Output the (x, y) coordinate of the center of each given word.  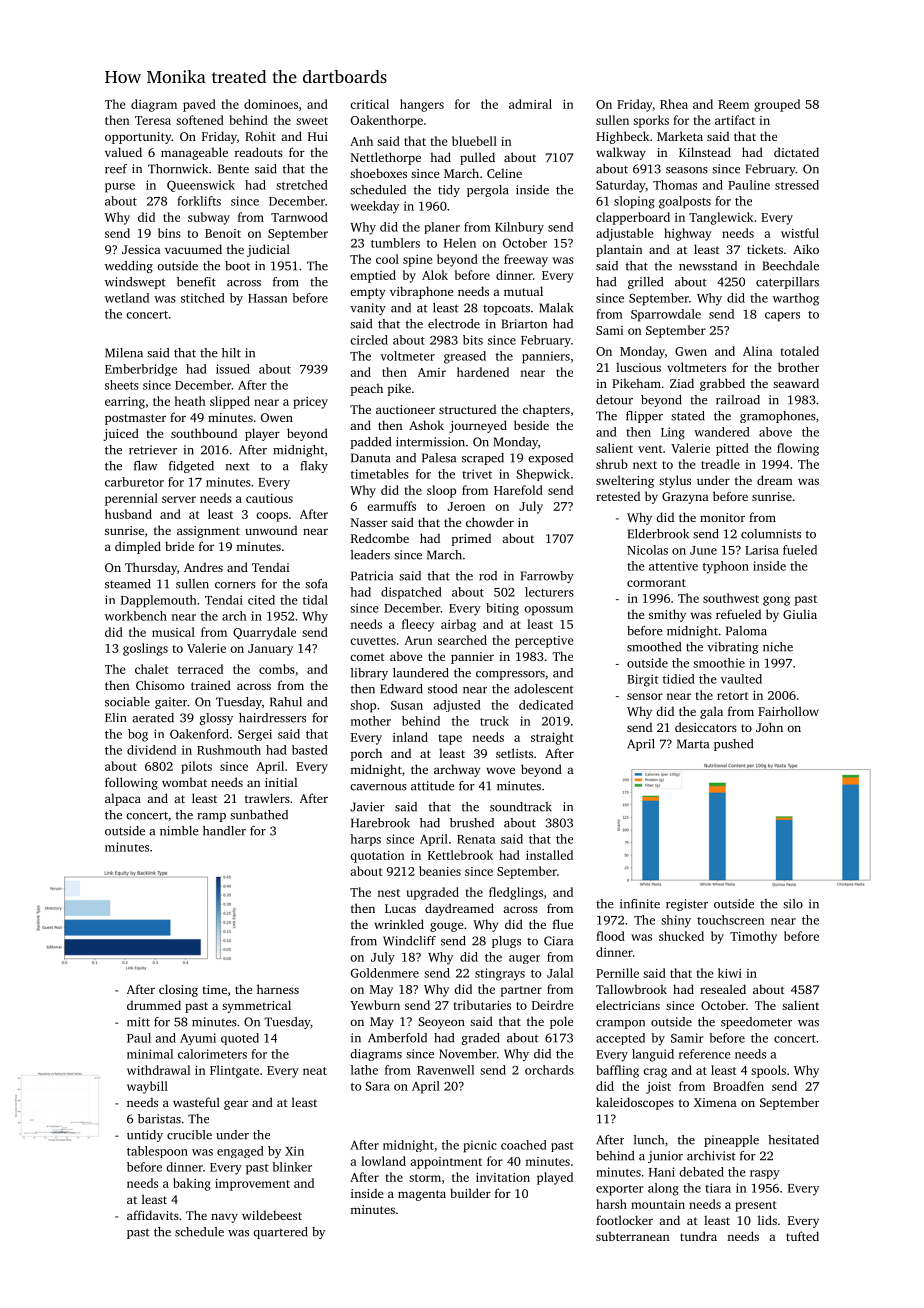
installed (549, 855)
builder (470, 1193)
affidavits (153, 1215)
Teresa (153, 120)
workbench (136, 616)
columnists (771, 534)
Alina (758, 351)
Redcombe (380, 538)
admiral (530, 104)
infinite (640, 904)
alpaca (123, 799)
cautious (269, 498)
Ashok (426, 425)
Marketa (680, 136)
